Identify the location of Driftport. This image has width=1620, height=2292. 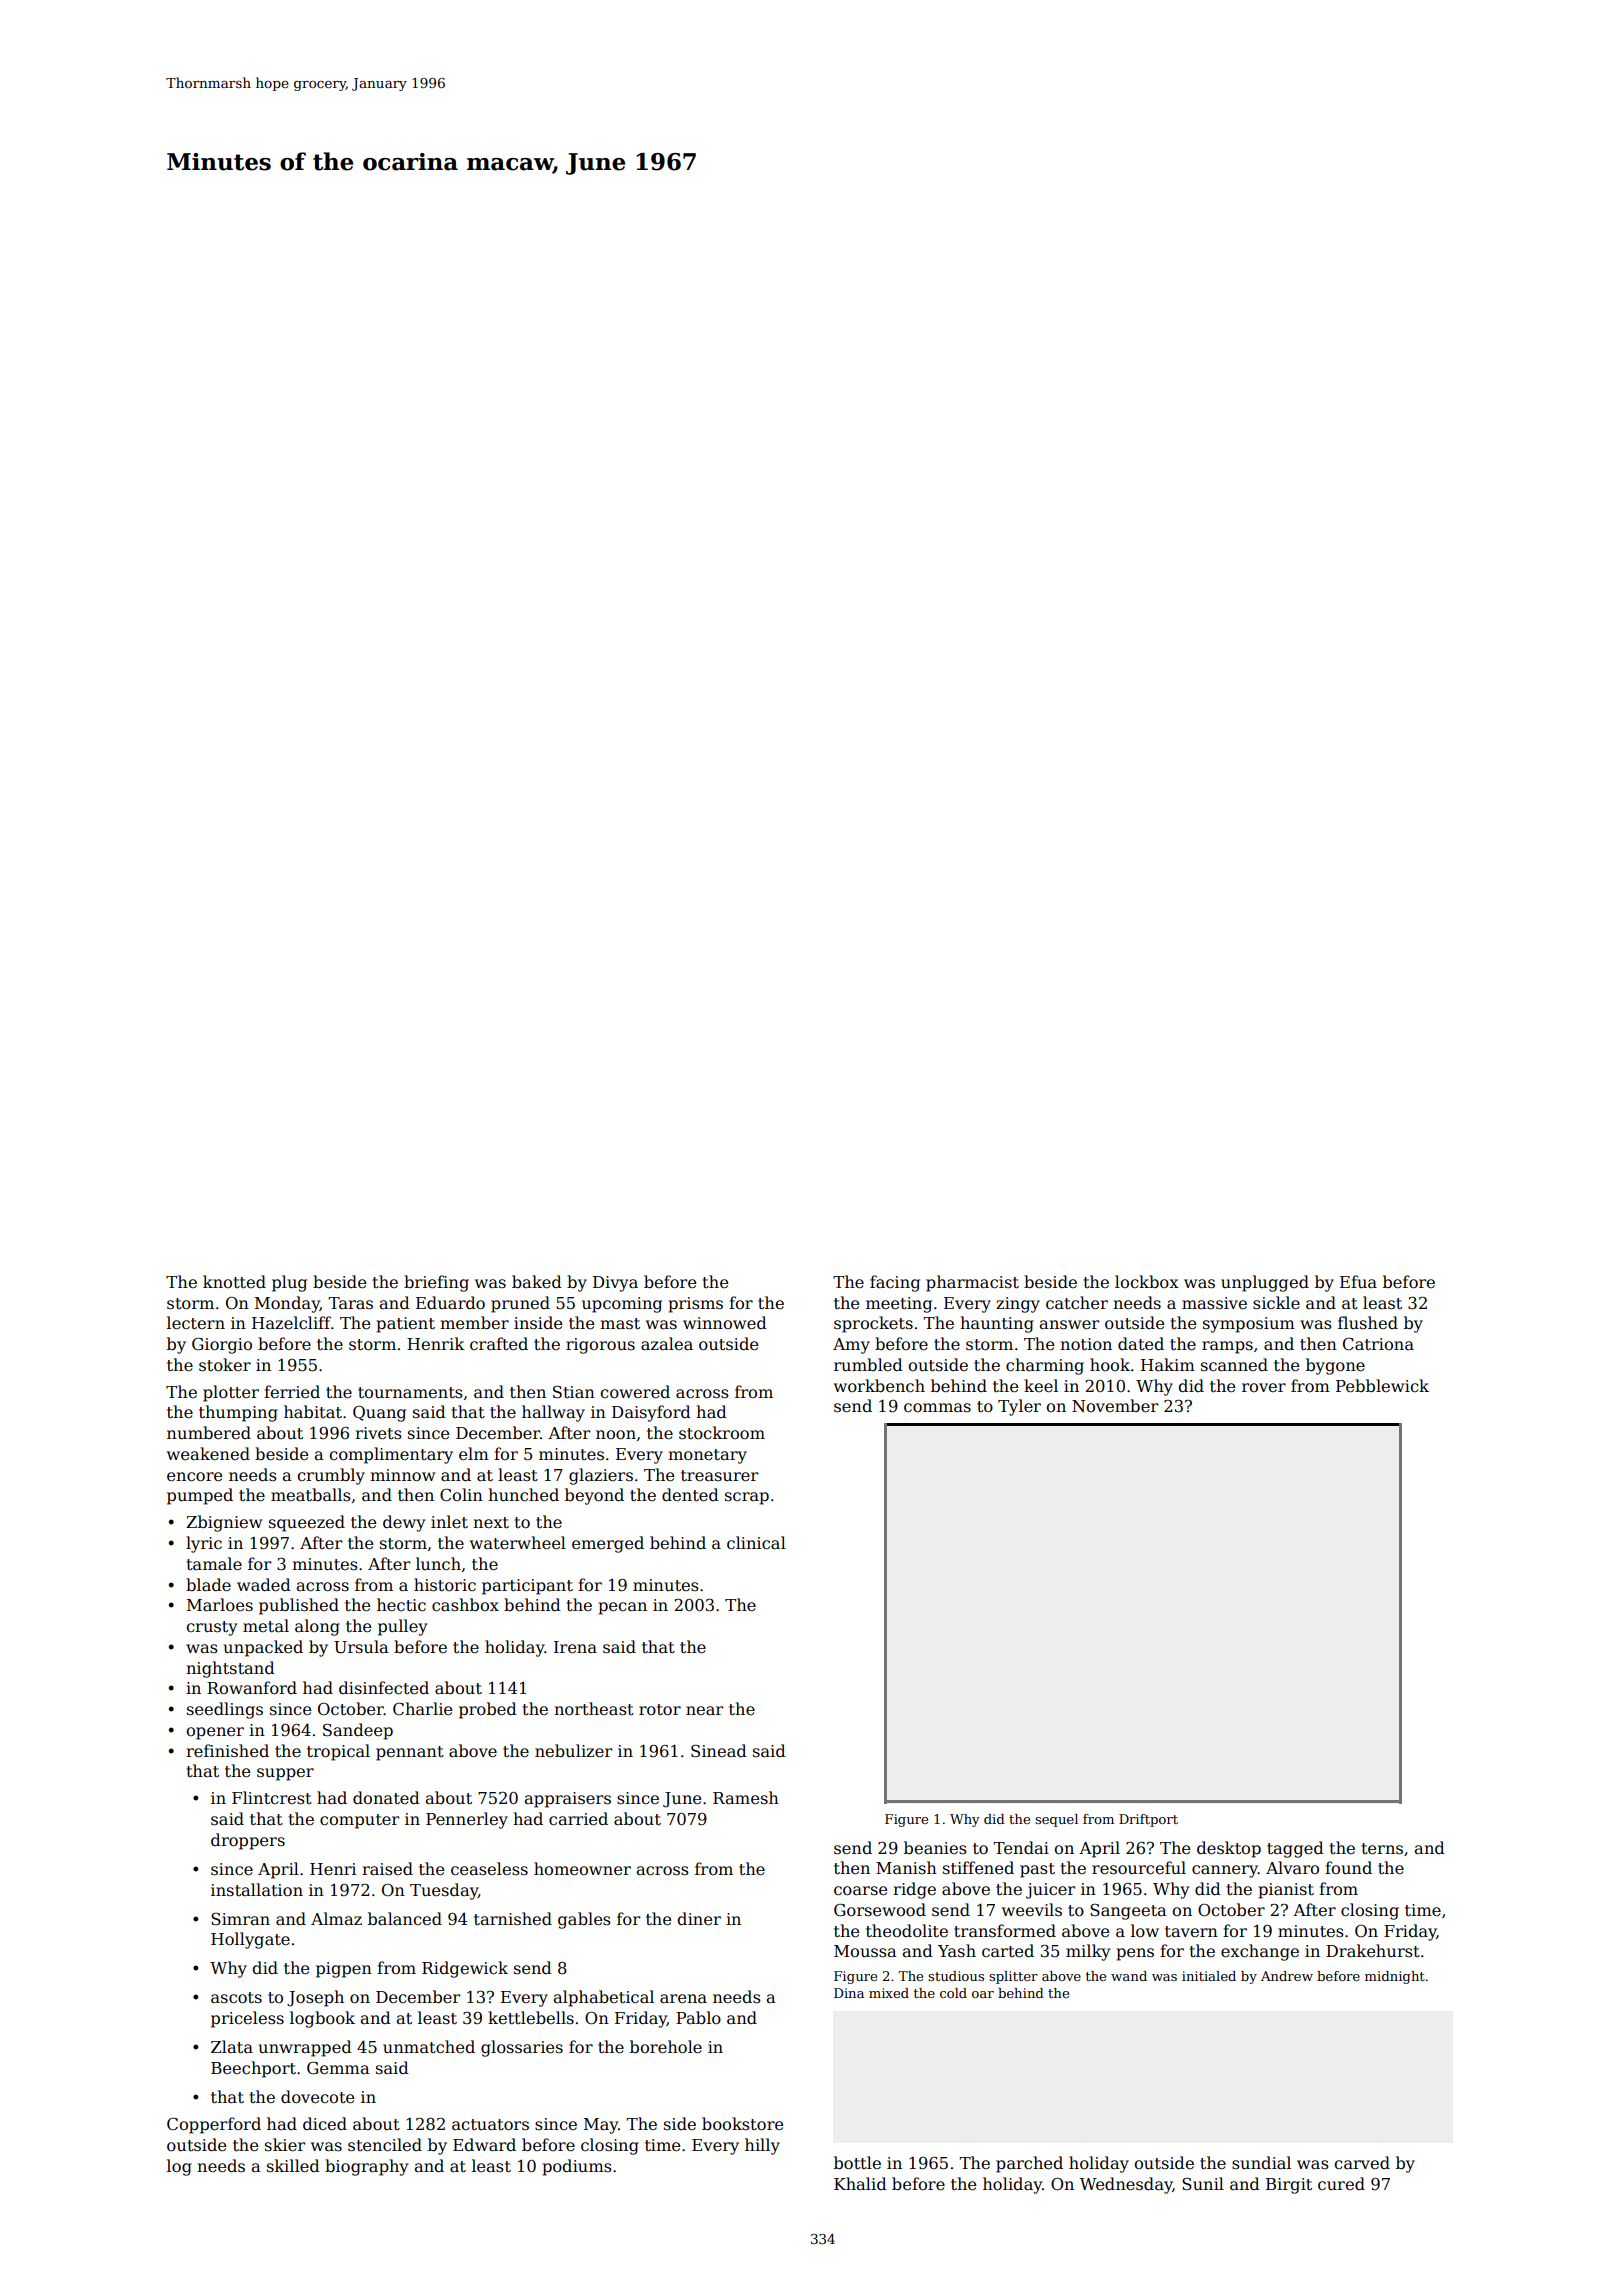
(1148, 1820).
